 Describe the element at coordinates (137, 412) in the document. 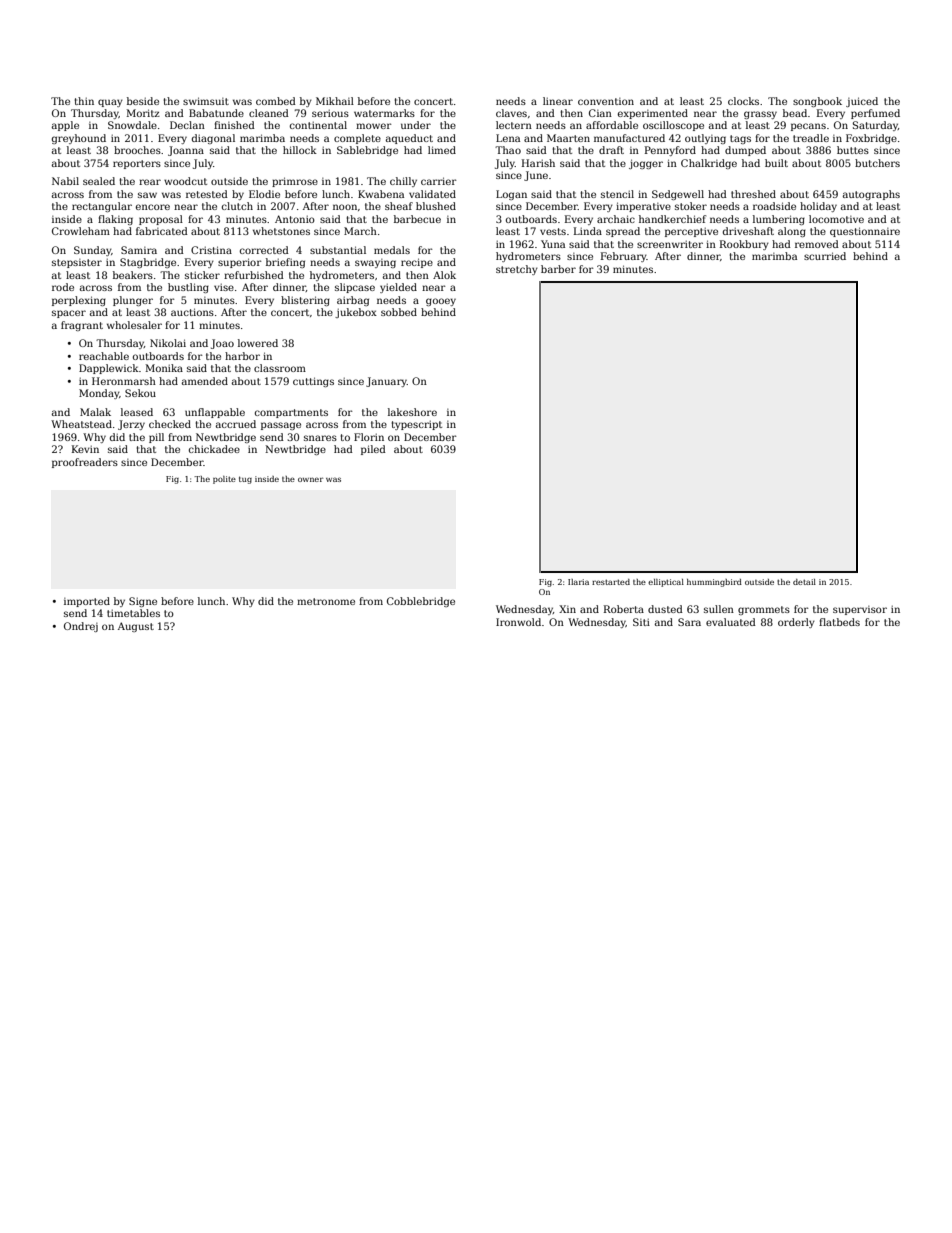

I see `leased` at that location.
